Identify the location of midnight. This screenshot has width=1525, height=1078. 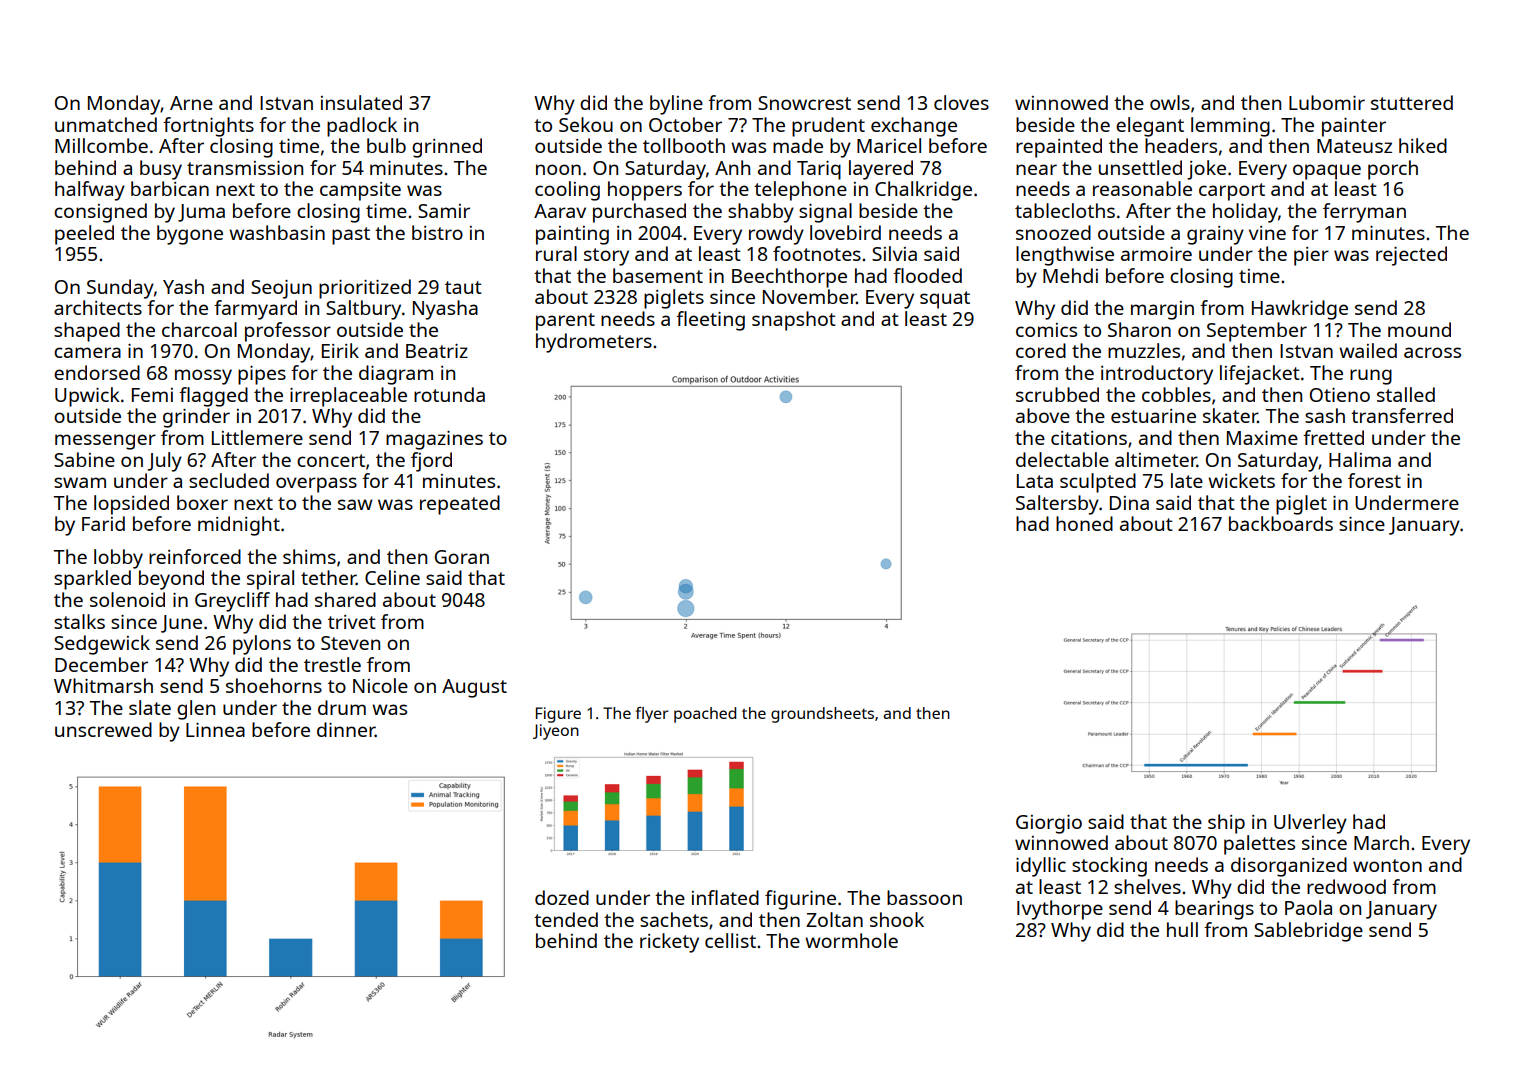
(239, 526).
